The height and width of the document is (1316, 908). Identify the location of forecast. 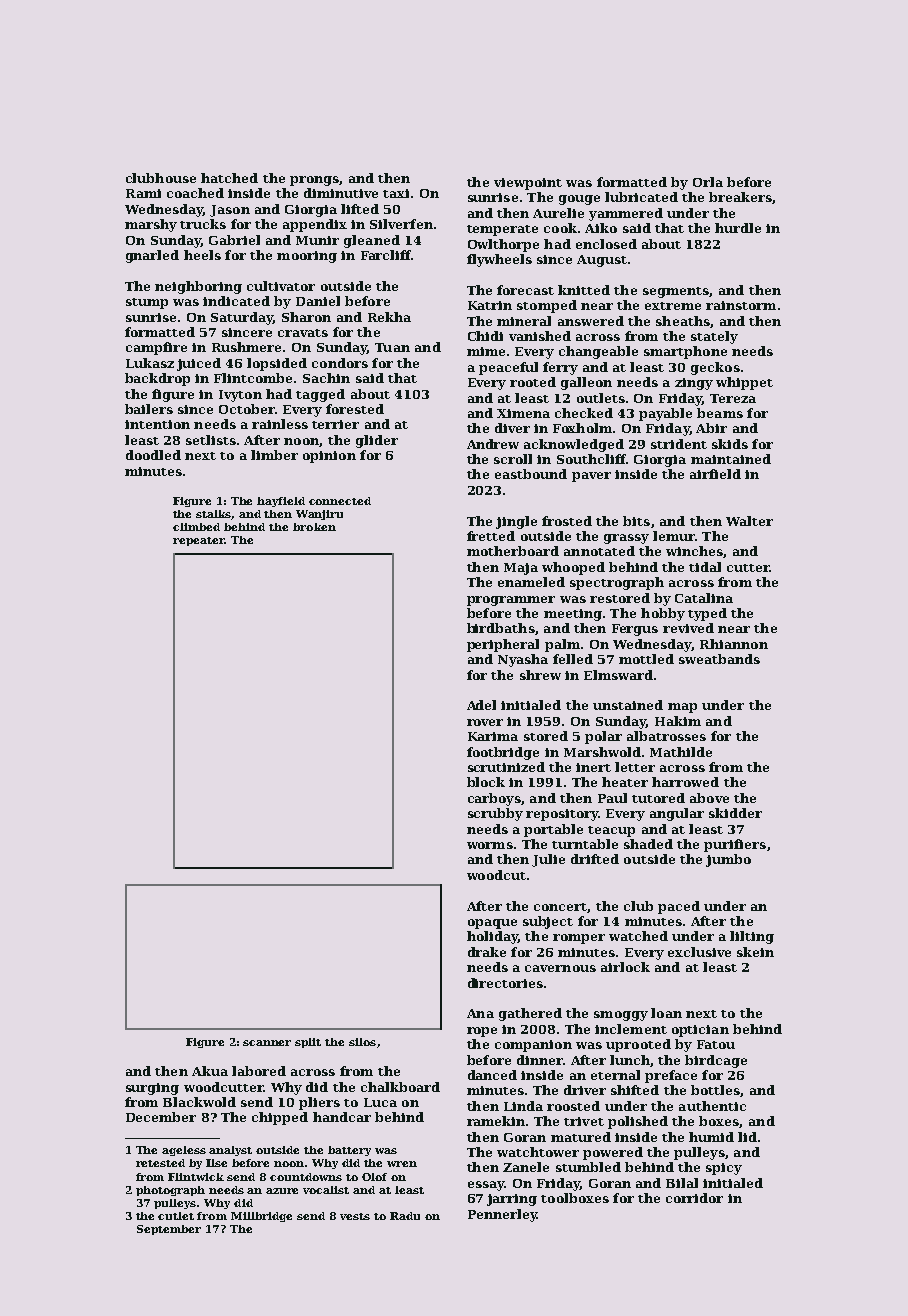
(525, 290).
